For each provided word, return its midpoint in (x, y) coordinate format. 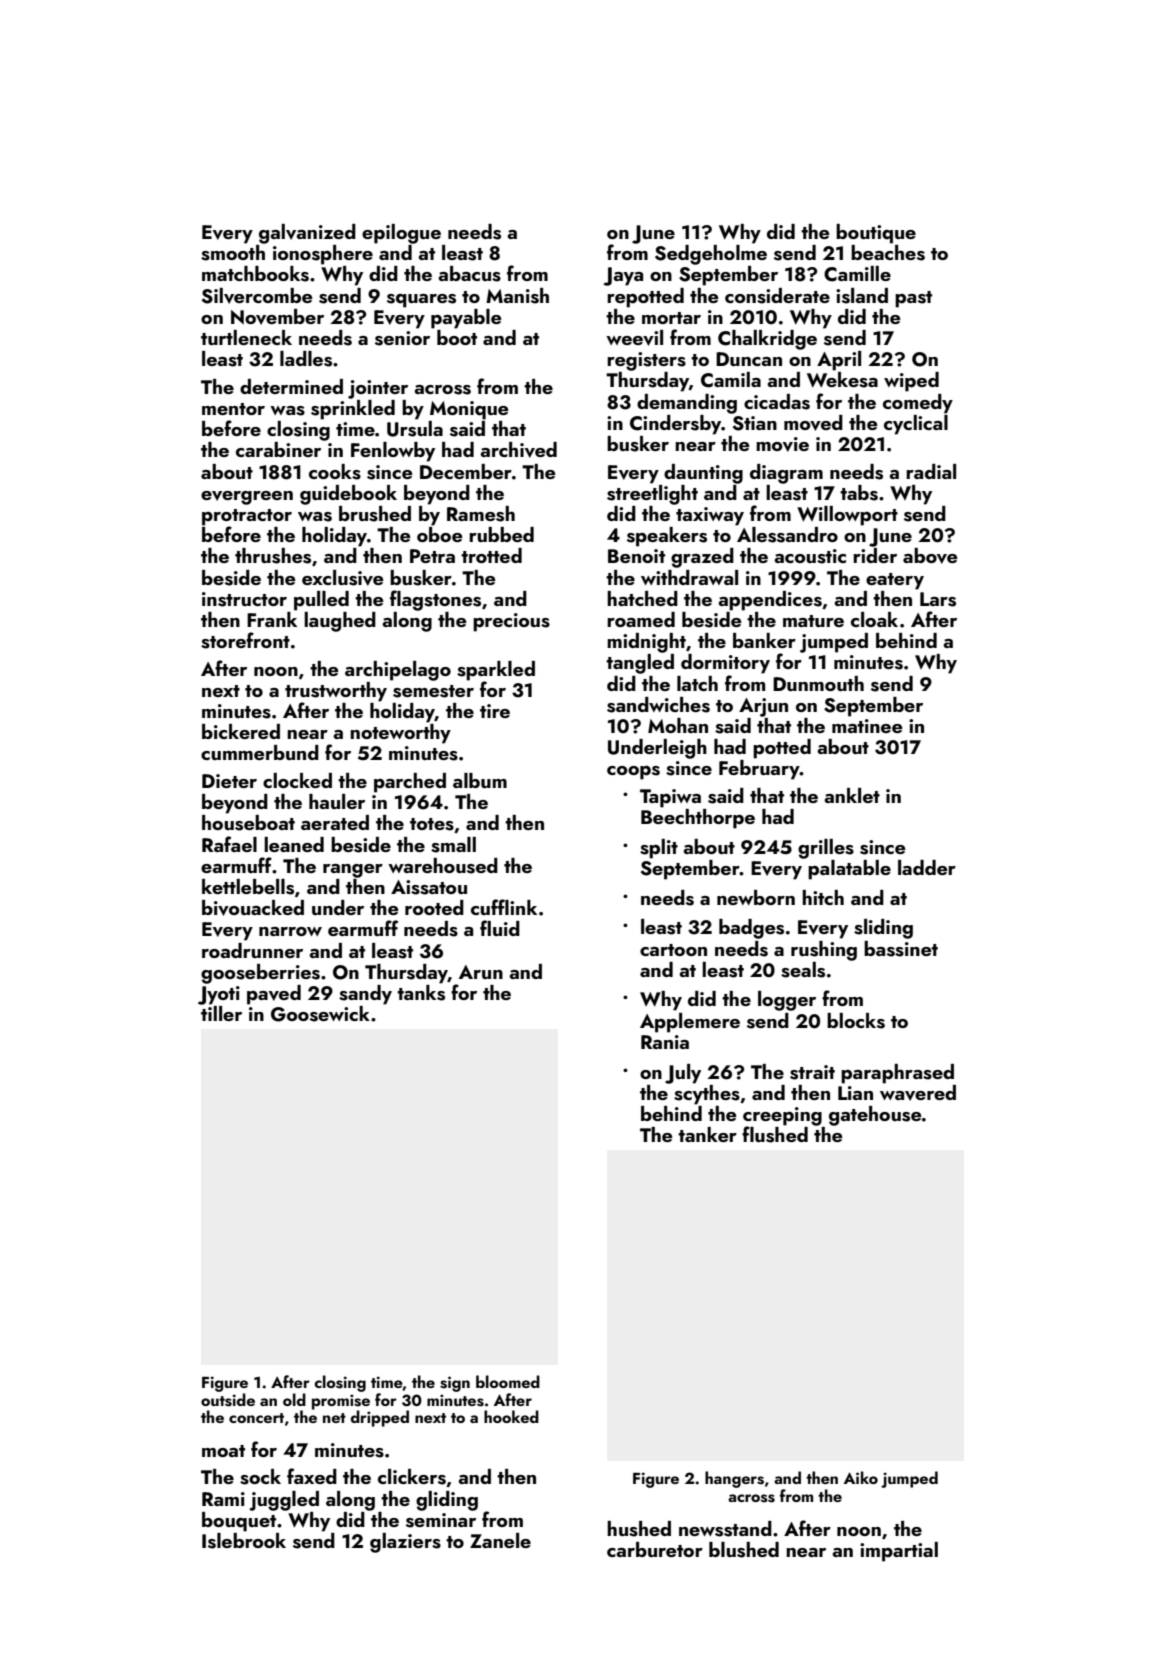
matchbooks (255, 274)
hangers (734, 1479)
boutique (876, 234)
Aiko (861, 1477)
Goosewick (320, 1014)
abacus (469, 274)
